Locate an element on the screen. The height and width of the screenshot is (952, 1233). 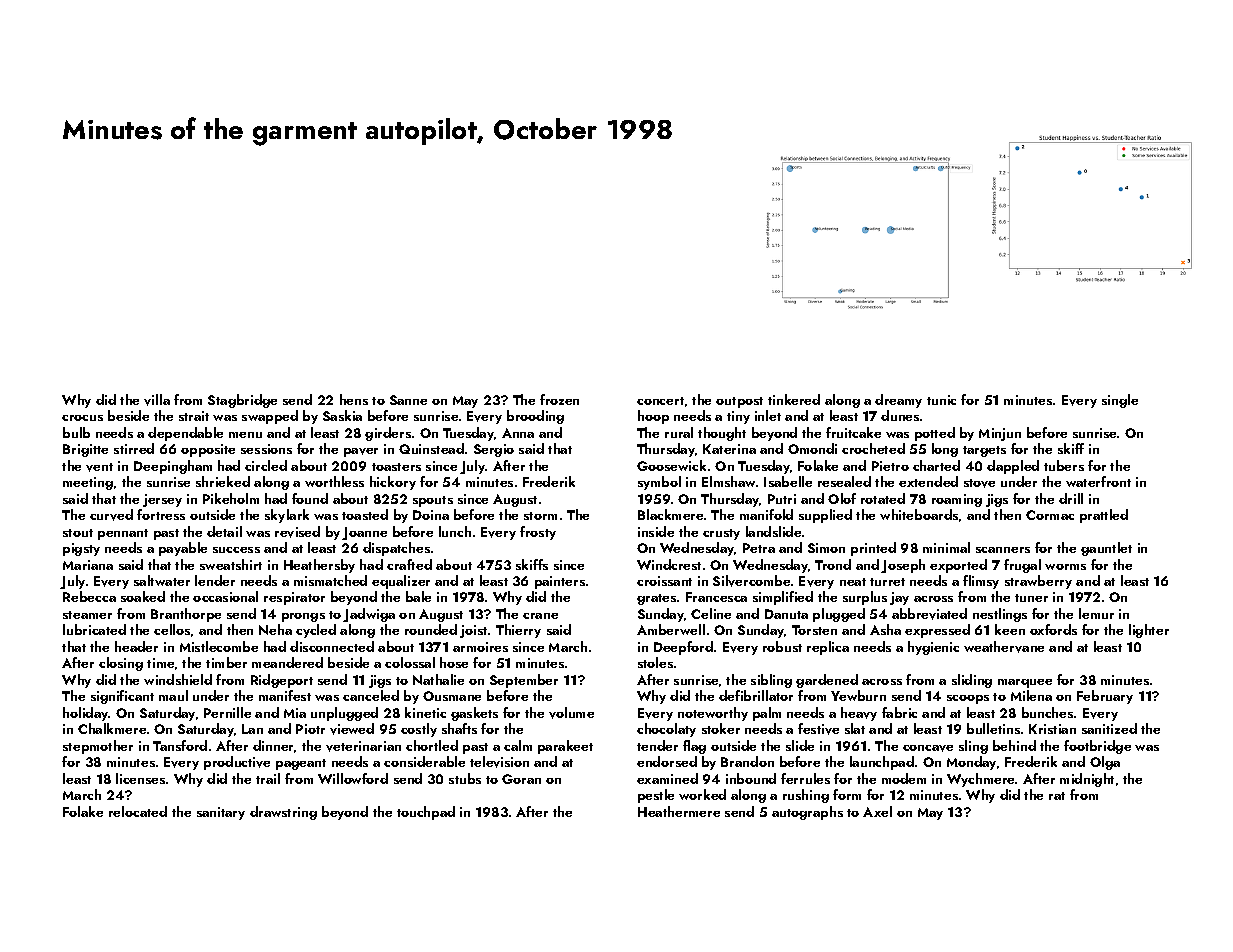
drawstring is located at coordinates (283, 813).
